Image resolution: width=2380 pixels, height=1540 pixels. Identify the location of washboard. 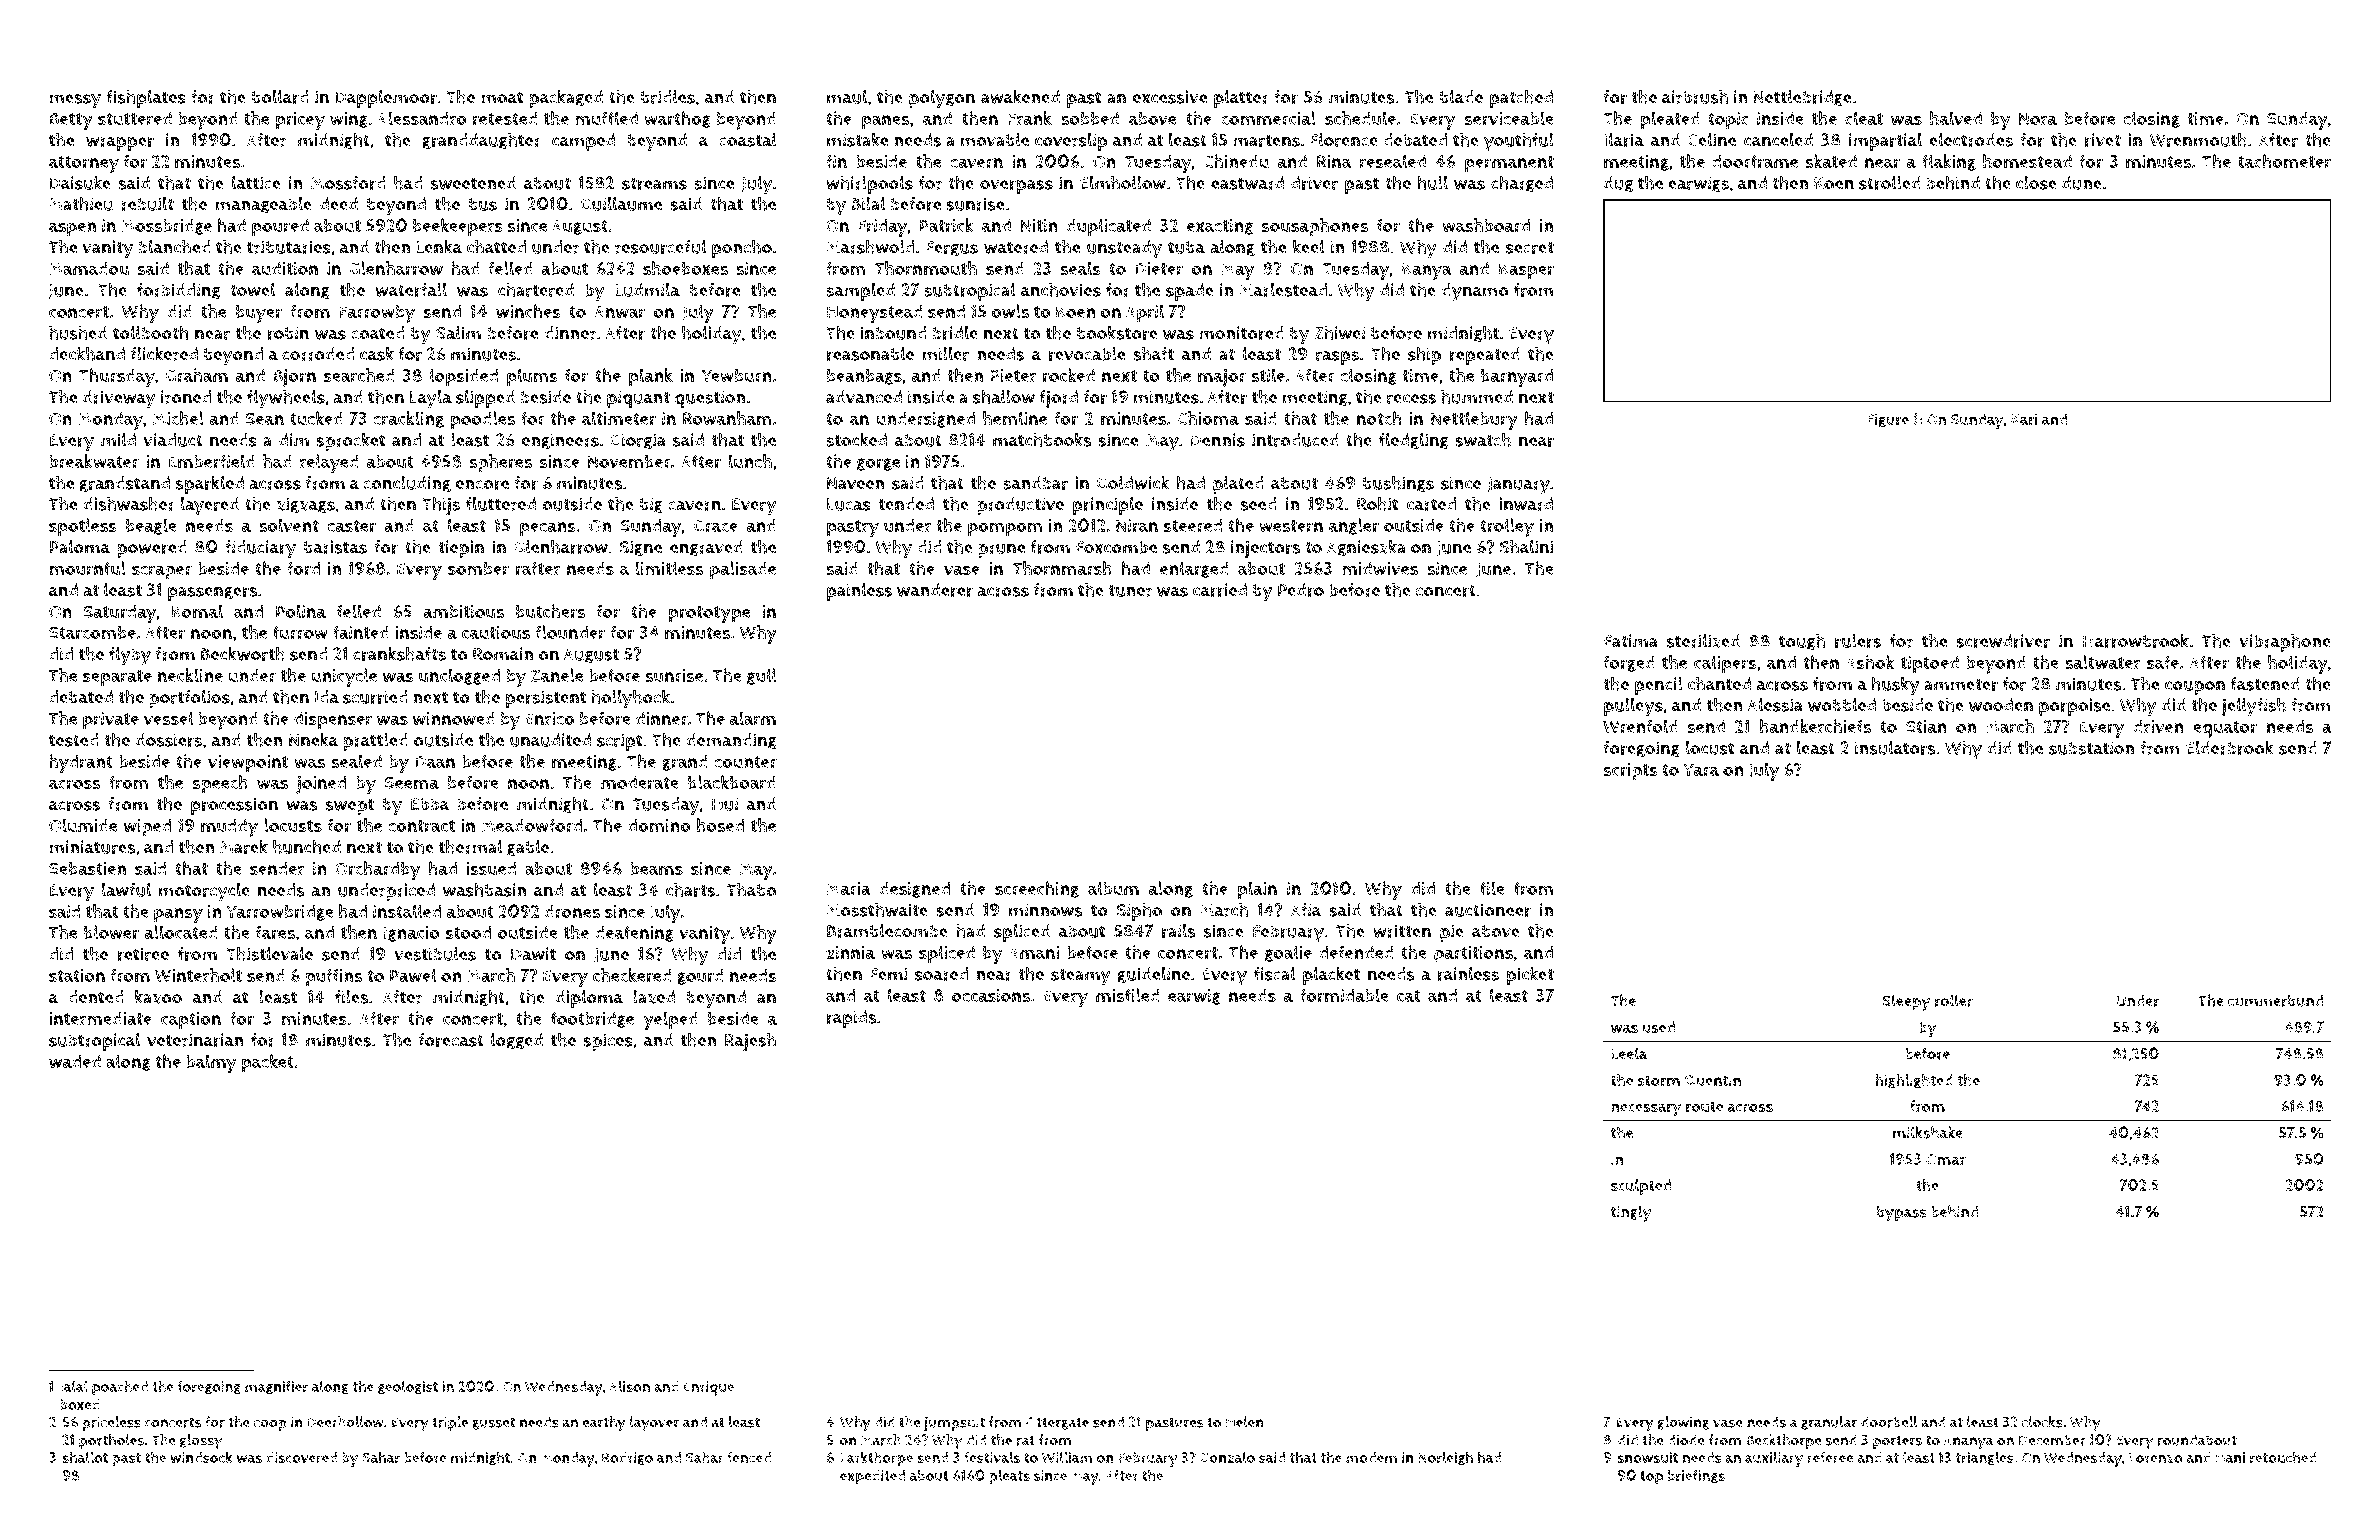
(1486, 225).
